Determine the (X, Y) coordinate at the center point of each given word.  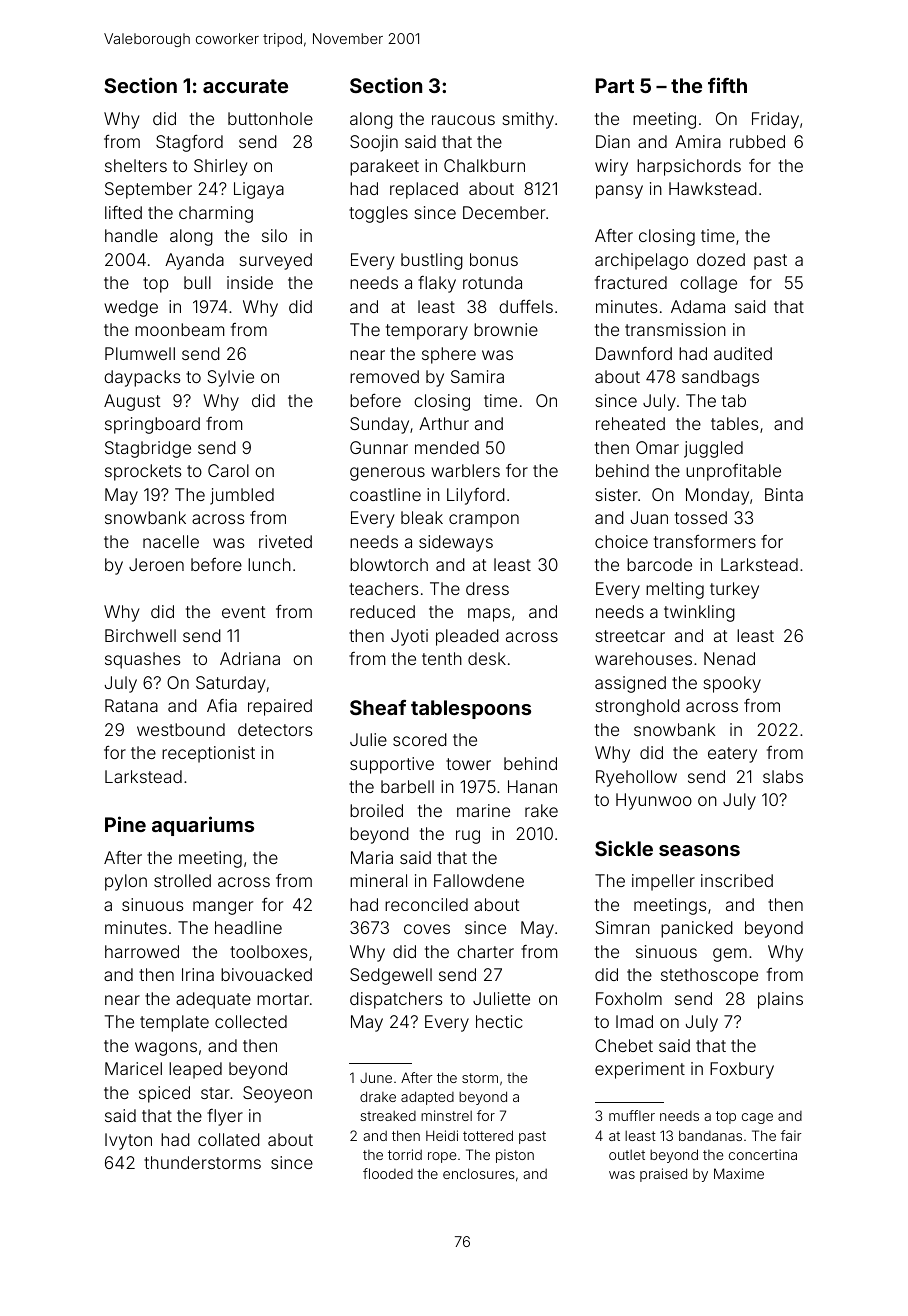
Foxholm (629, 998)
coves (427, 929)
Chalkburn (484, 165)
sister (617, 494)
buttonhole (270, 118)
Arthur (444, 423)
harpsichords (689, 167)
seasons (699, 850)
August (132, 402)
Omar (657, 447)
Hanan (532, 786)
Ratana (131, 705)
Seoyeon (277, 1094)
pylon (126, 882)
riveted (285, 541)
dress (487, 588)
